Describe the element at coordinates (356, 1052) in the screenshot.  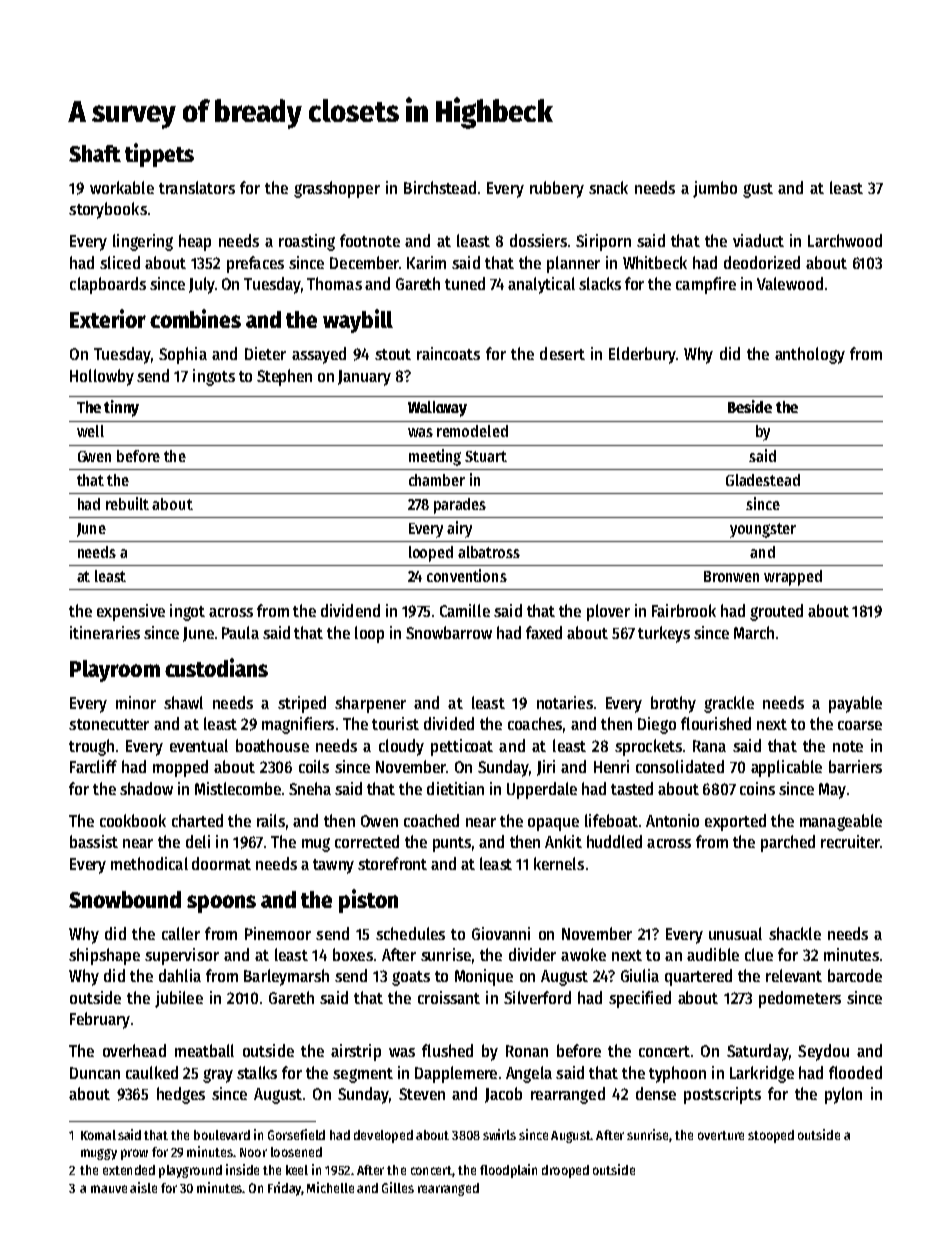
I see `airstrip` at that location.
